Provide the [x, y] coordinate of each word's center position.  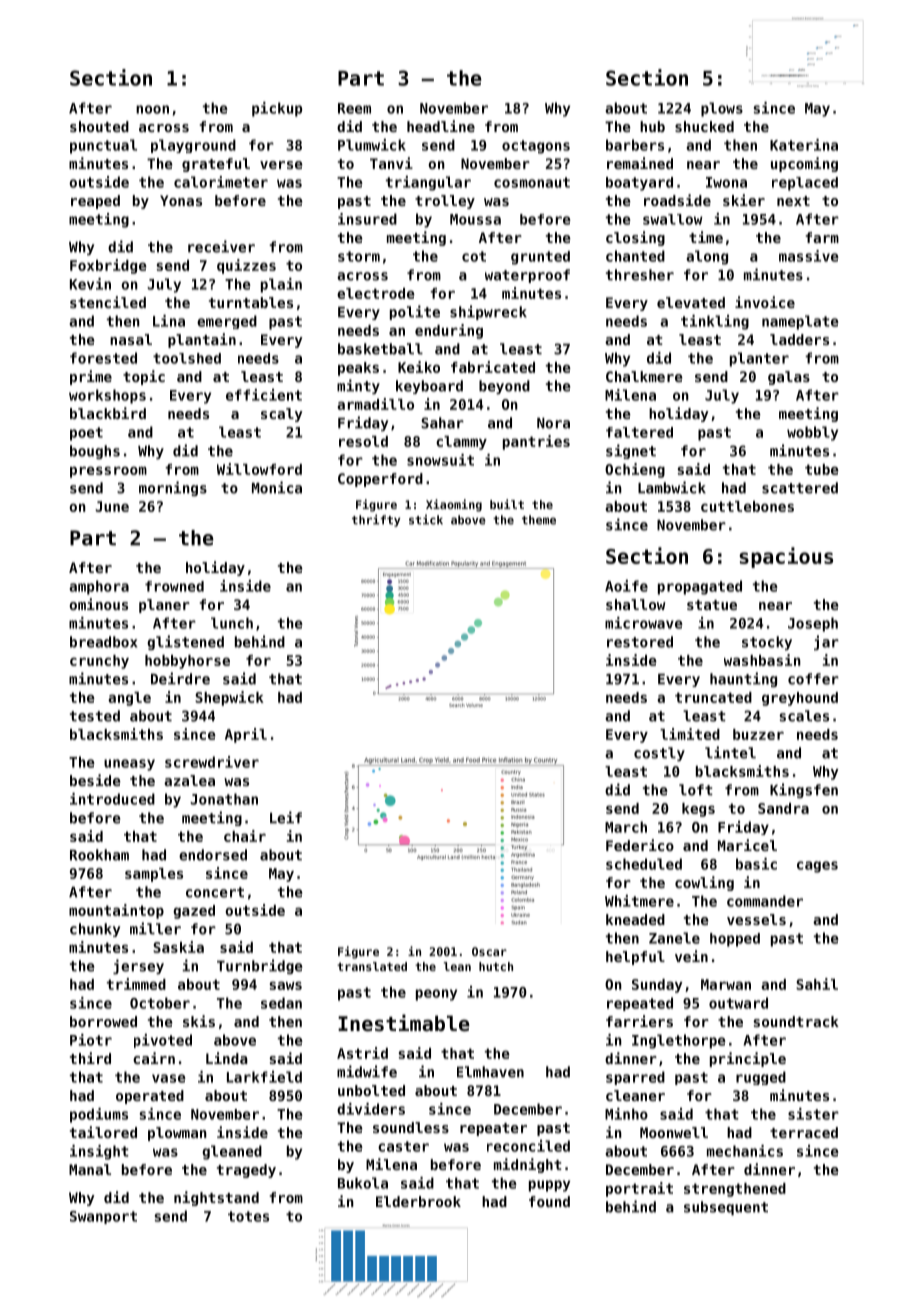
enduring [449, 331]
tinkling [715, 322]
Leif [286, 817]
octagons [536, 147]
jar [826, 642]
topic [144, 377]
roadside [677, 200]
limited [690, 734]
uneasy [129, 765]
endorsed [213, 855]
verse [281, 165]
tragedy [246, 1171]
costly [659, 754]
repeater [493, 1129]
